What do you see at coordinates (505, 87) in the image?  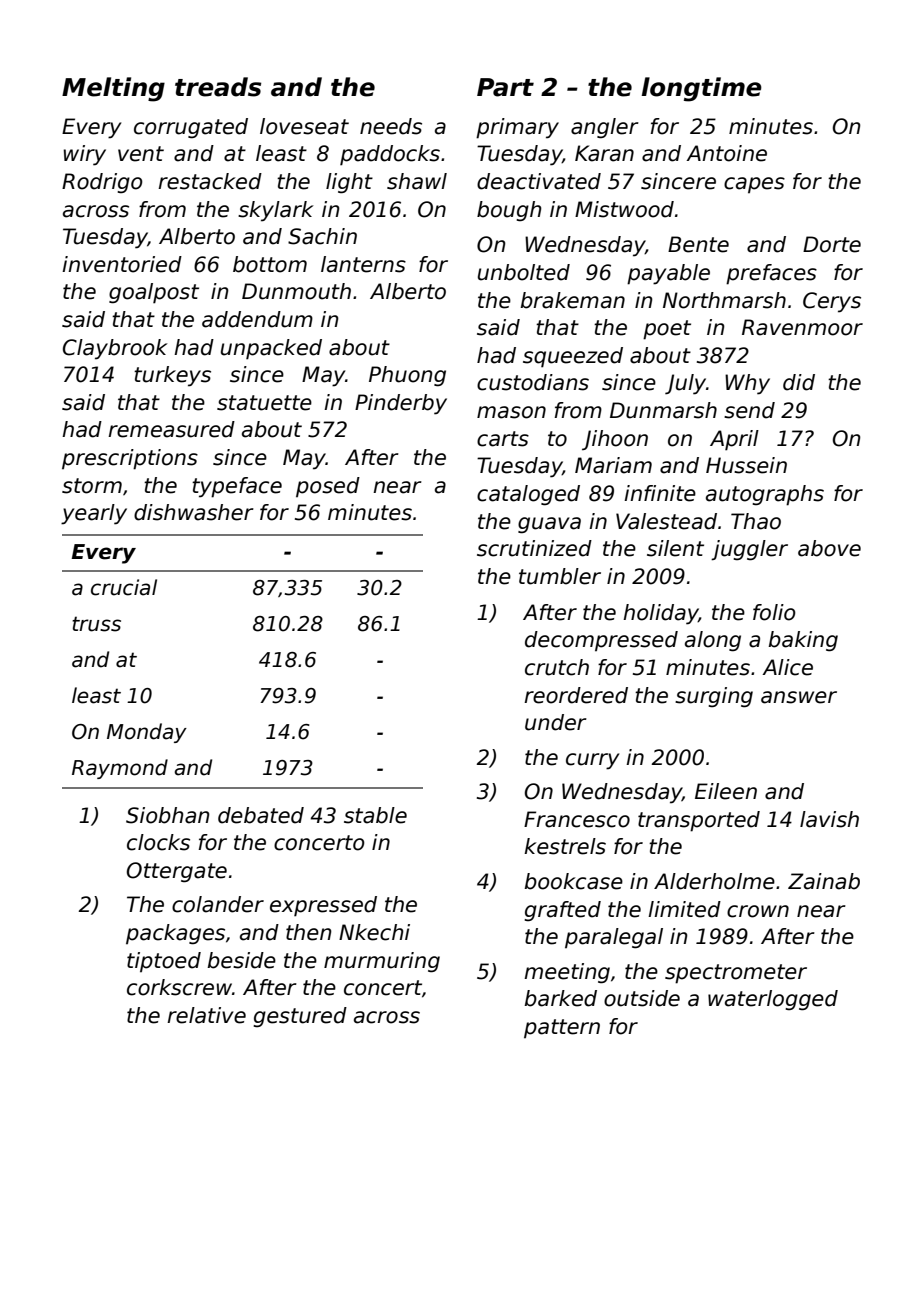 I see `Part` at bounding box center [505, 87].
